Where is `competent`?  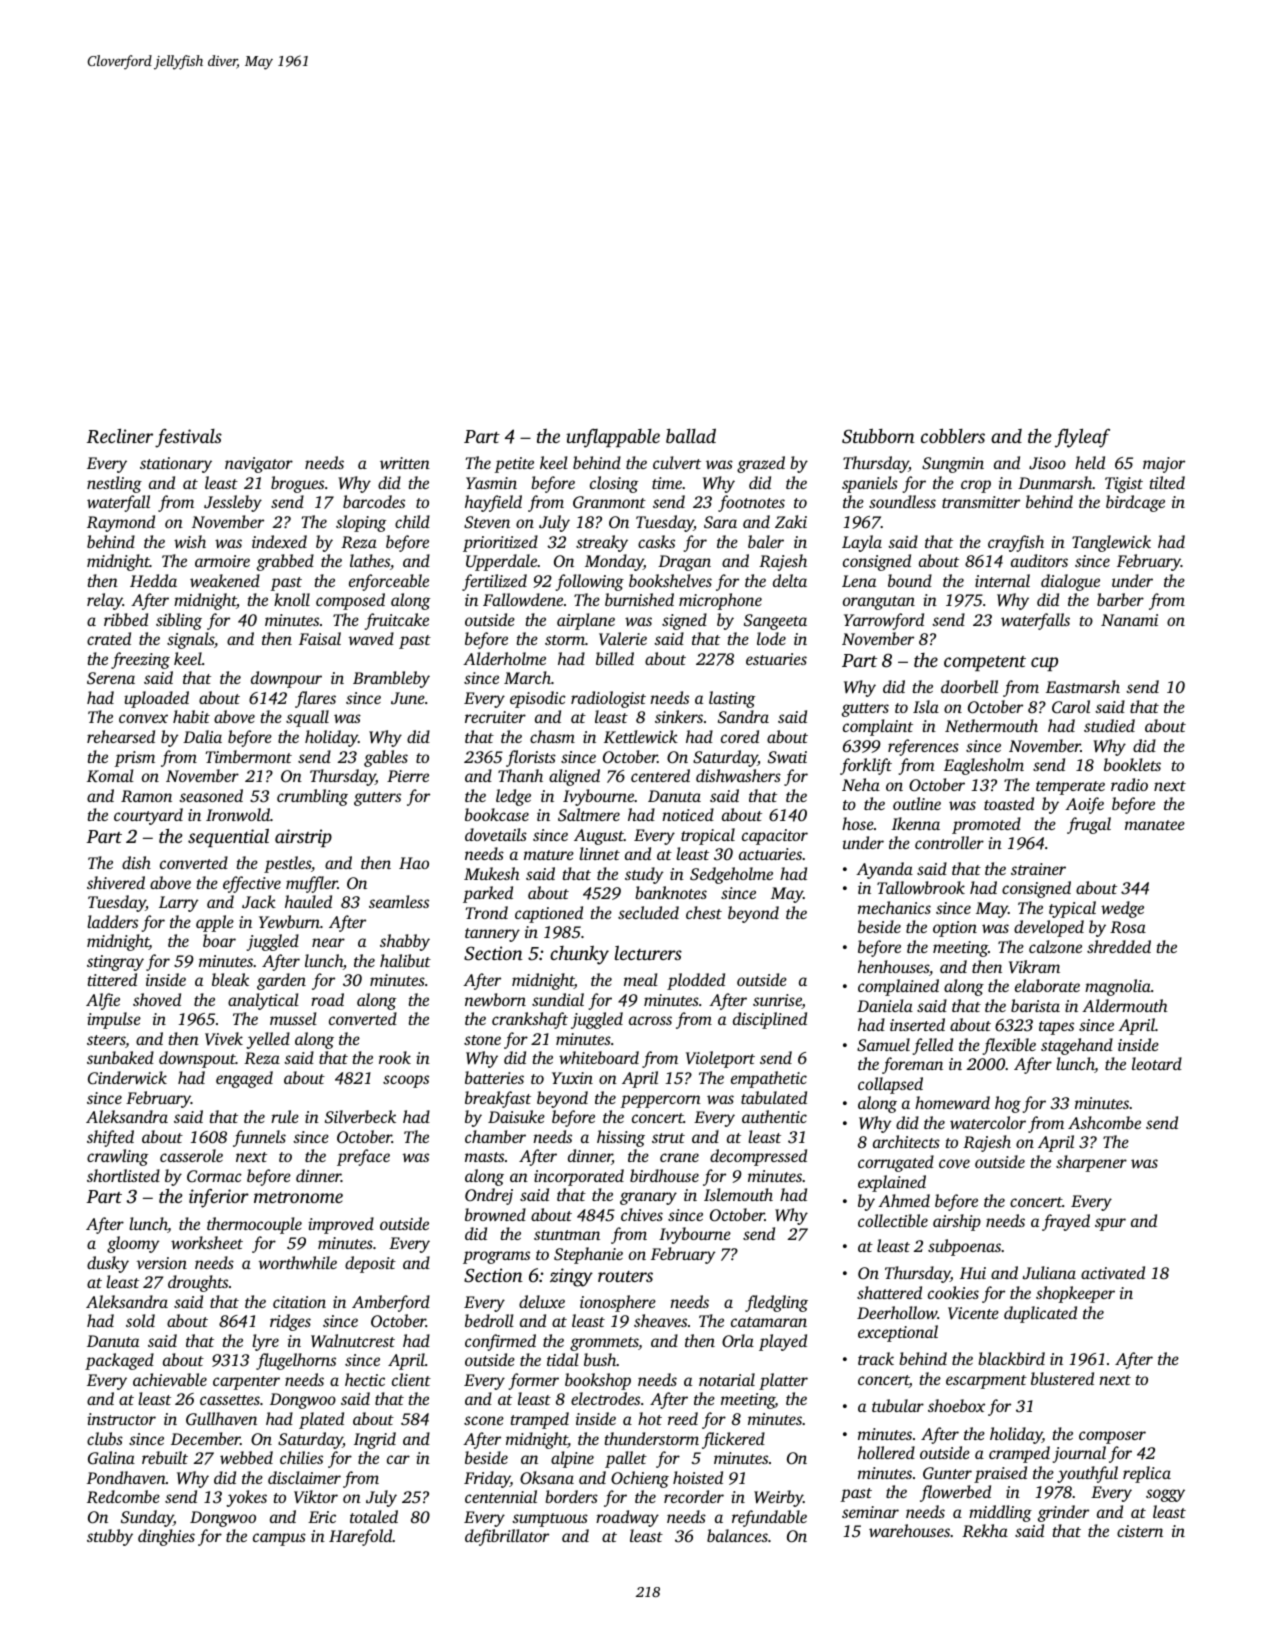 competent is located at coordinates (985, 663).
